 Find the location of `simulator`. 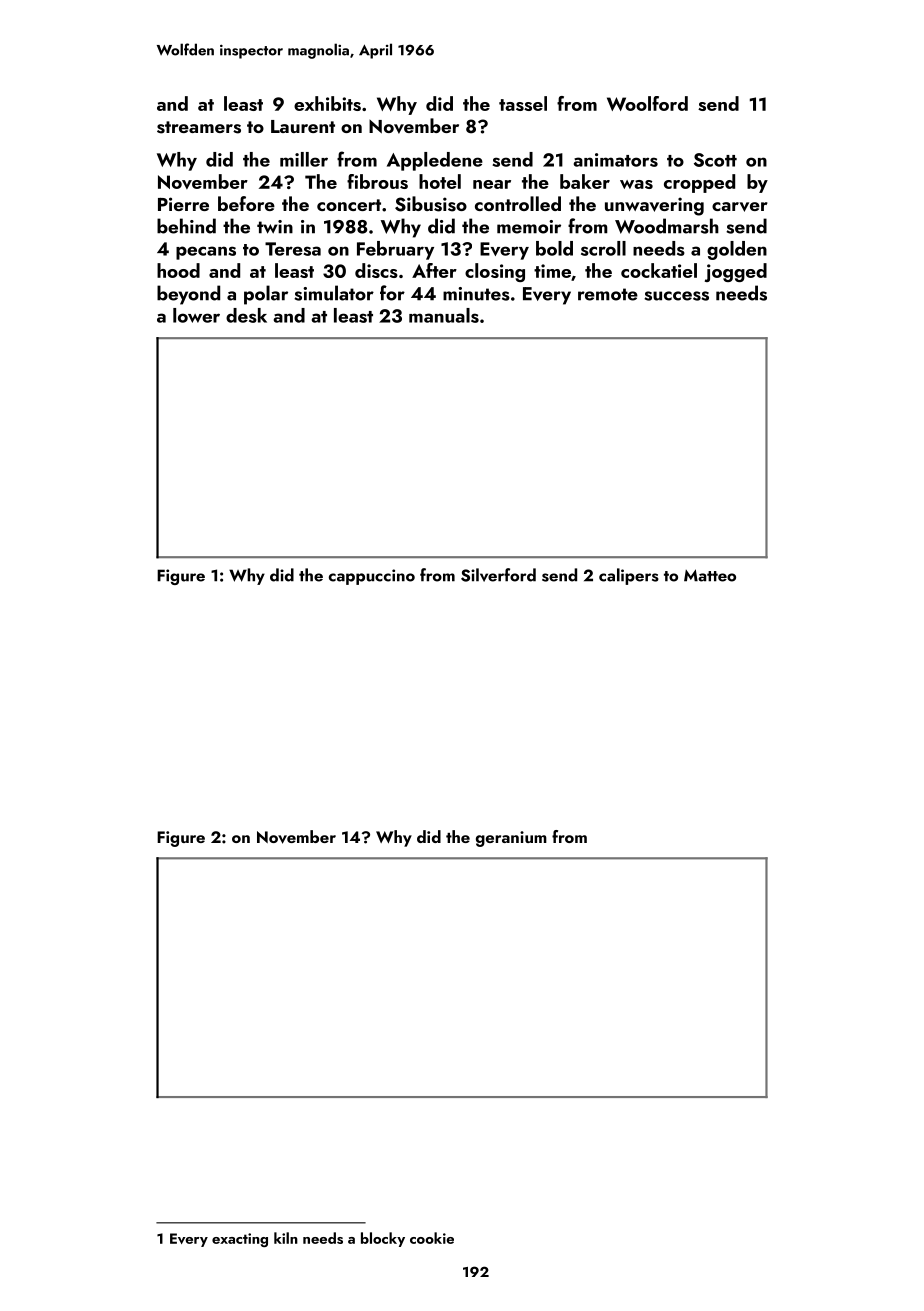

simulator is located at coordinates (334, 293).
